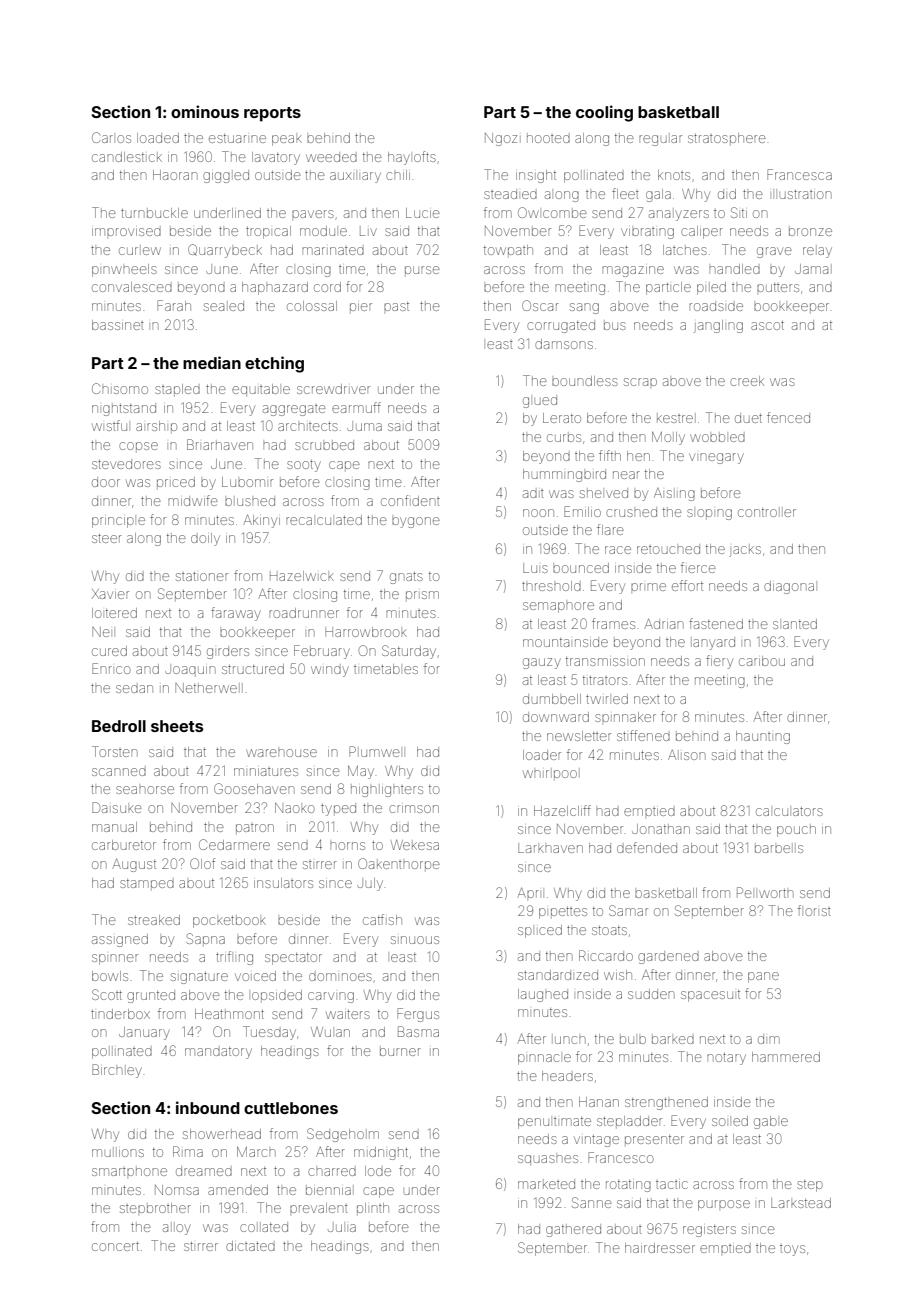  I want to click on haylofts, so click(412, 158).
